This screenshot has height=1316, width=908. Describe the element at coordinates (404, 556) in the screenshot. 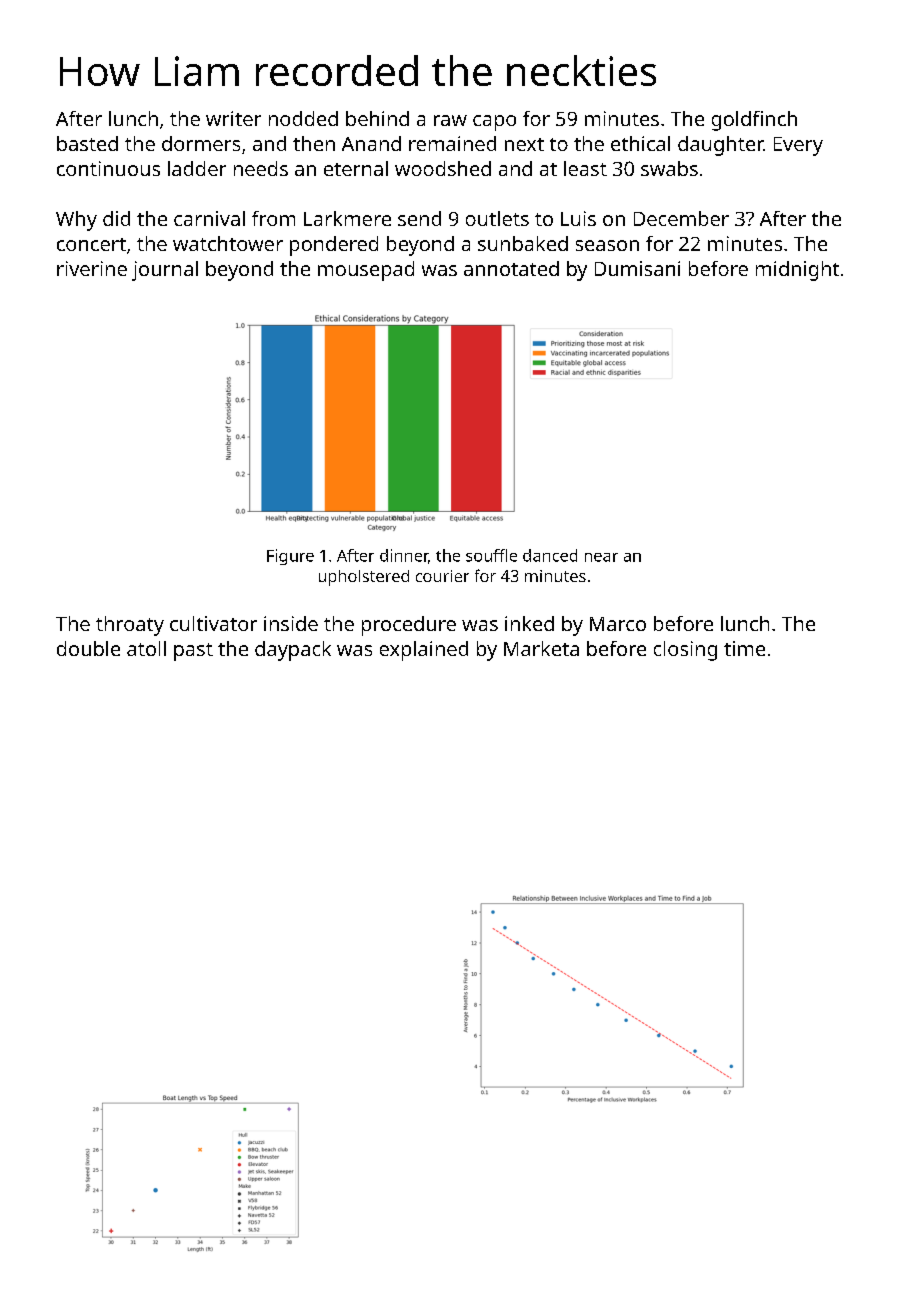

I see `dinner` at that location.
